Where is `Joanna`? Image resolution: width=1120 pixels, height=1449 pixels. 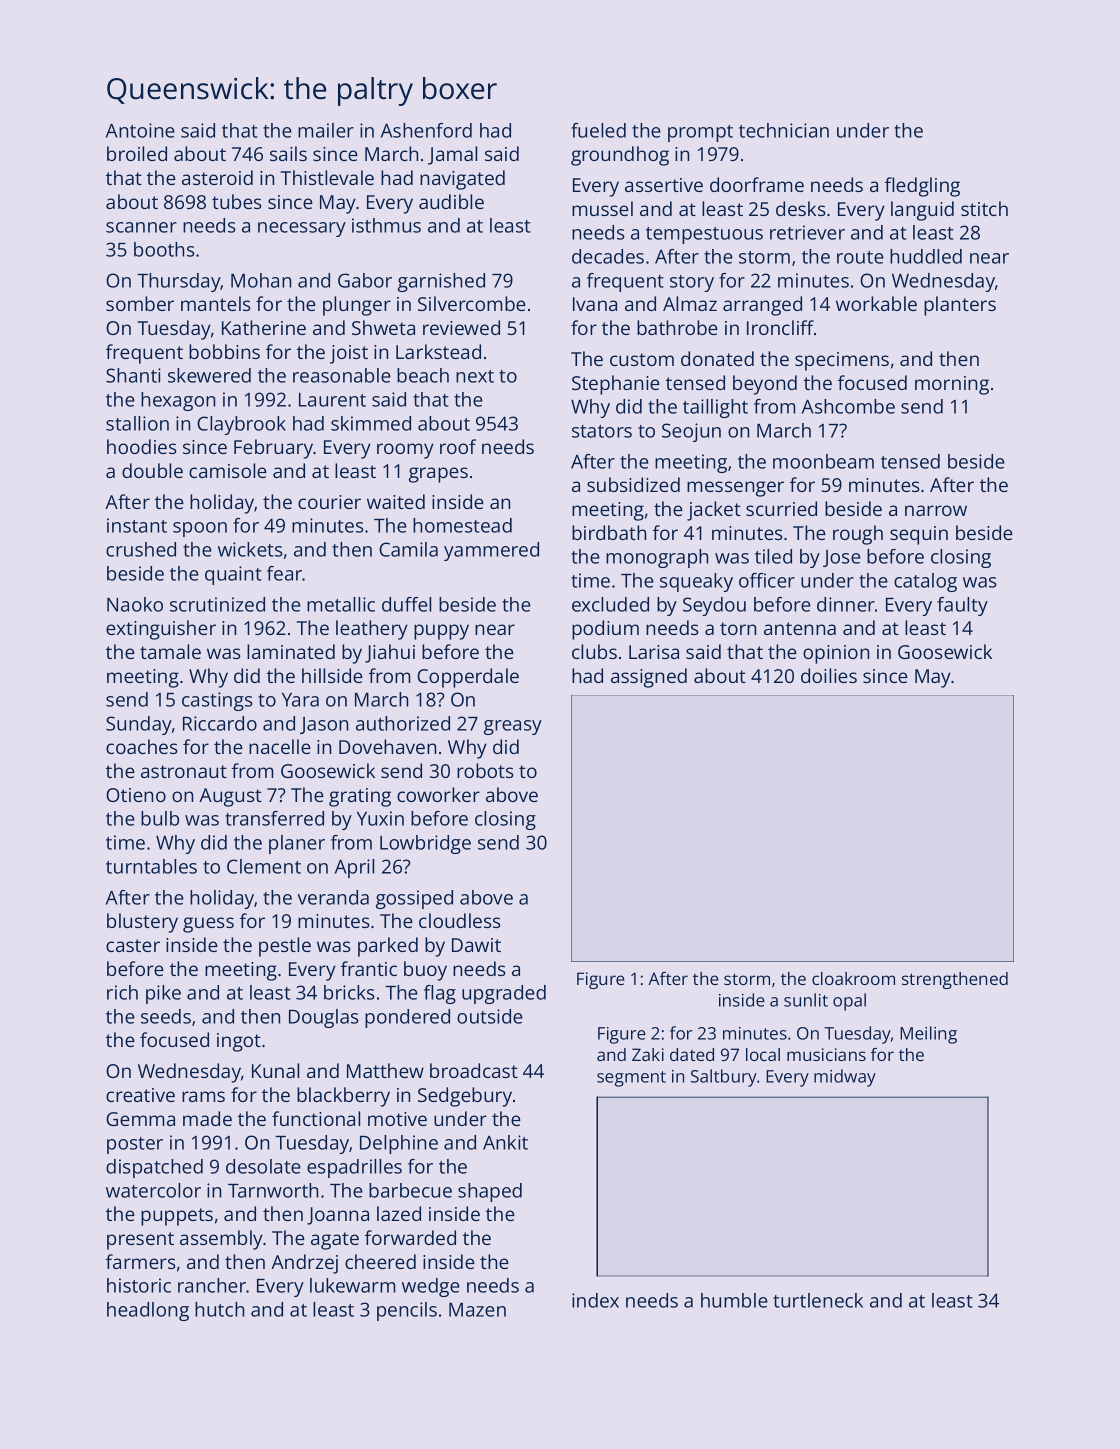
Joanna is located at coordinates (338, 1216).
